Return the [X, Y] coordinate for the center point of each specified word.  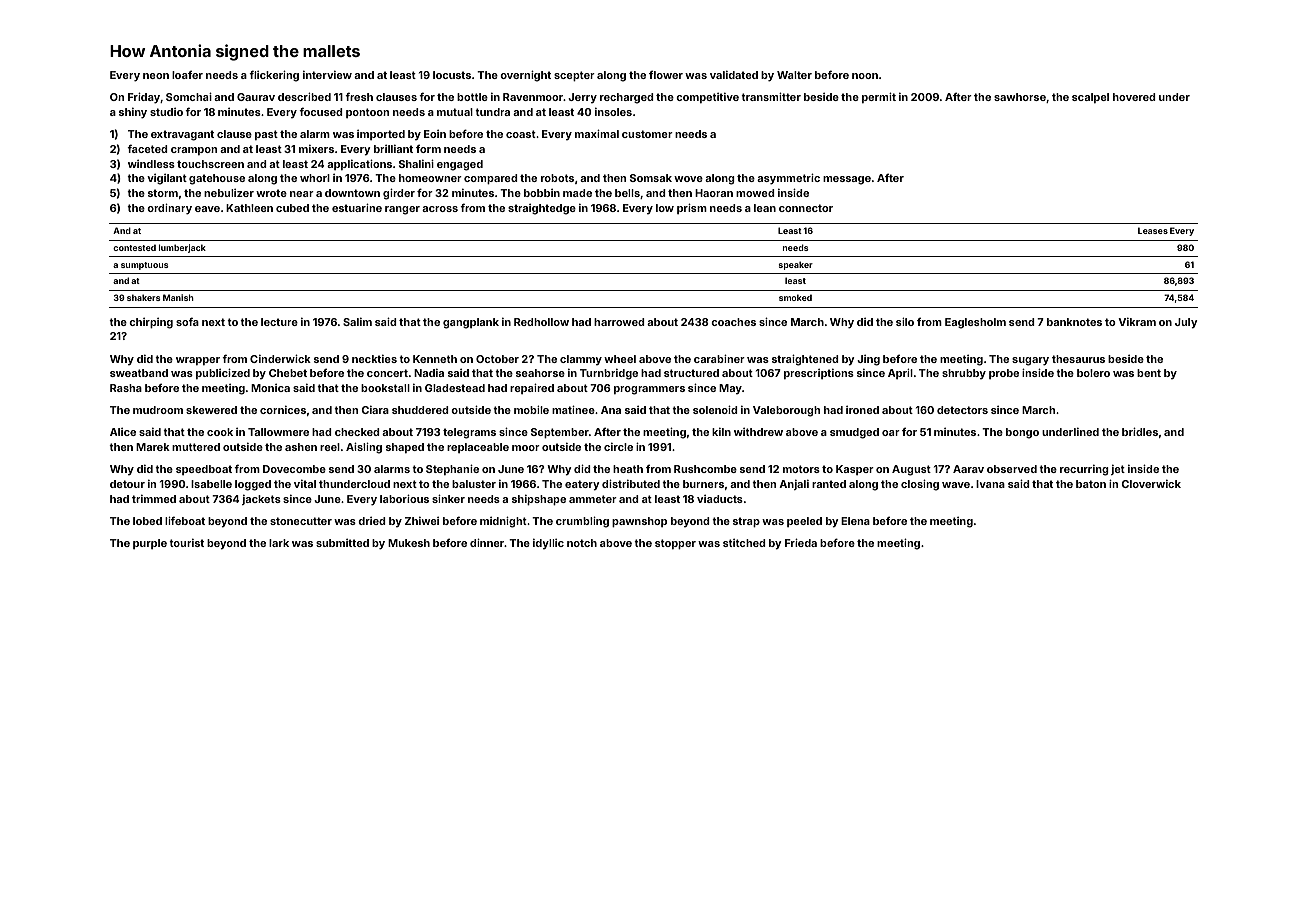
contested [134, 248]
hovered [1134, 97]
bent [1149, 373]
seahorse [540, 373]
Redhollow [541, 322]
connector [806, 208]
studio [166, 112]
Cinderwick [280, 358]
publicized [223, 373]
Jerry [582, 98]
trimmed [154, 499]
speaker [795, 265]
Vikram [1137, 322]
